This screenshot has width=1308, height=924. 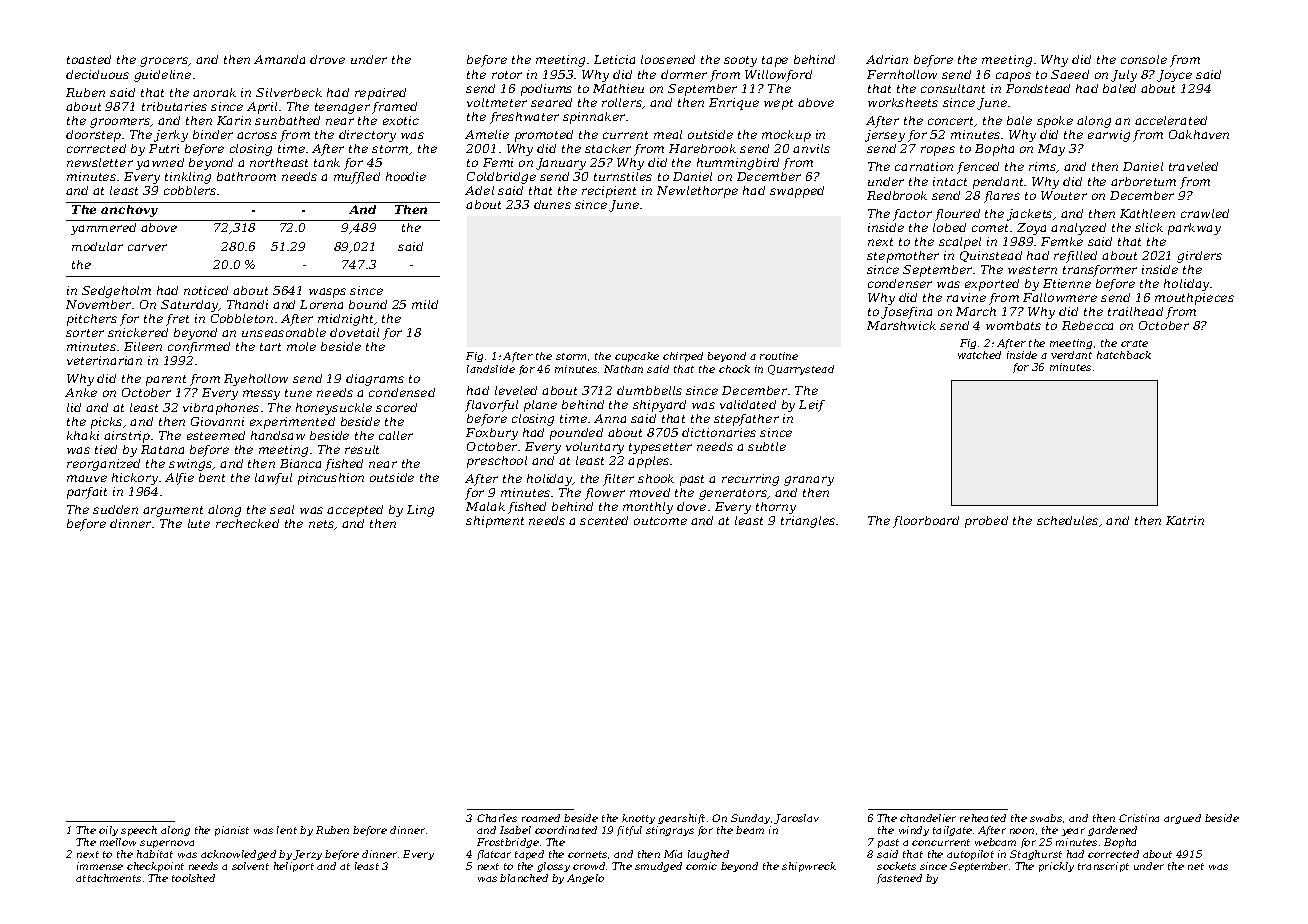 What do you see at coordinates (734, 104) in the screenshot?
I see `Enrique` at bounding box center [734, 104].
